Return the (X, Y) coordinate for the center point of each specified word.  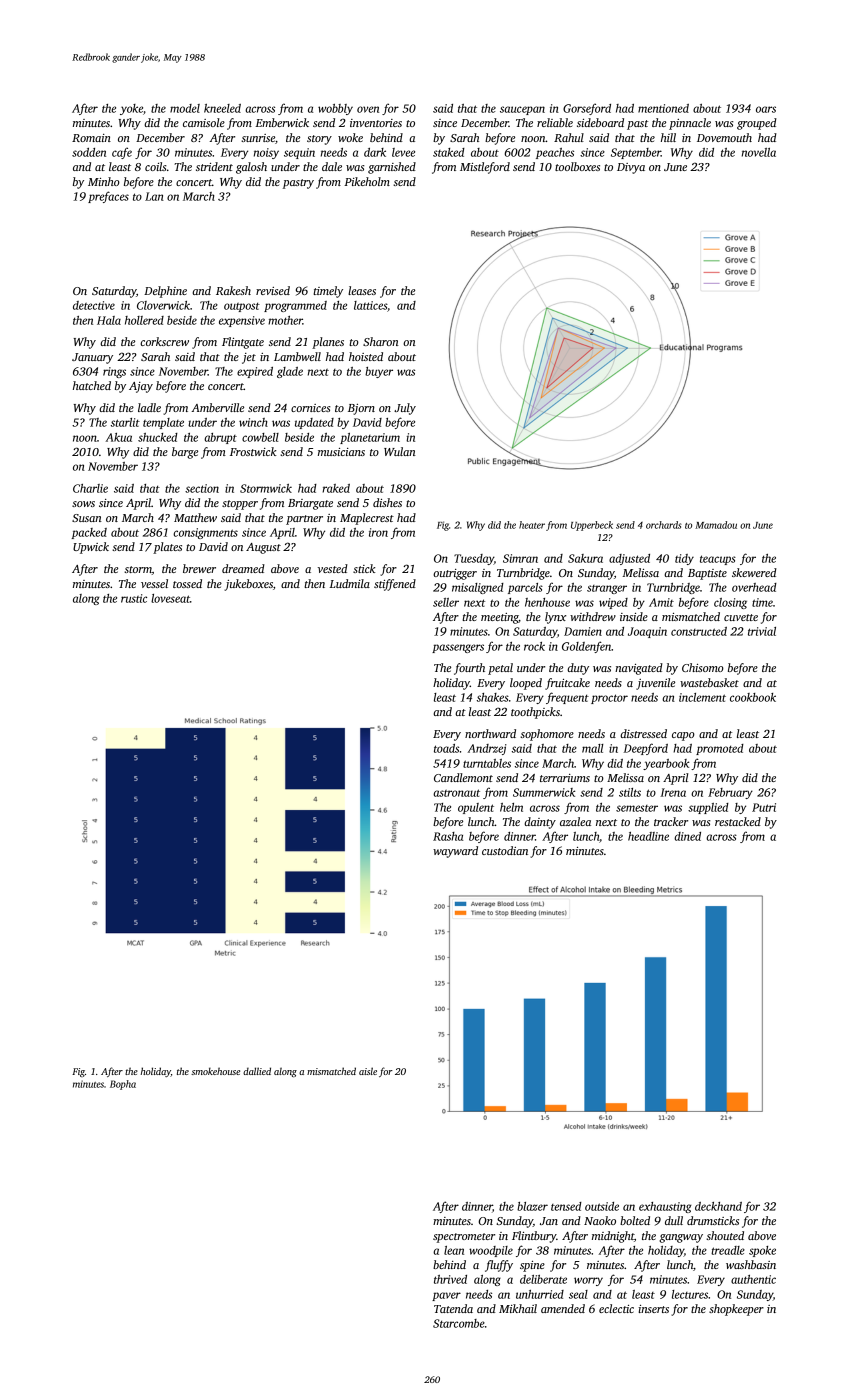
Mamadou (716, 525)
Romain (91, 138)
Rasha (448, 836)
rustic (134, 598)
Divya (631, 168)
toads (446, 748)
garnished (392, 168)
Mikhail (518, 1308)
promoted (720, 749)
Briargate (310, 504)
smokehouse (215, 1071)
